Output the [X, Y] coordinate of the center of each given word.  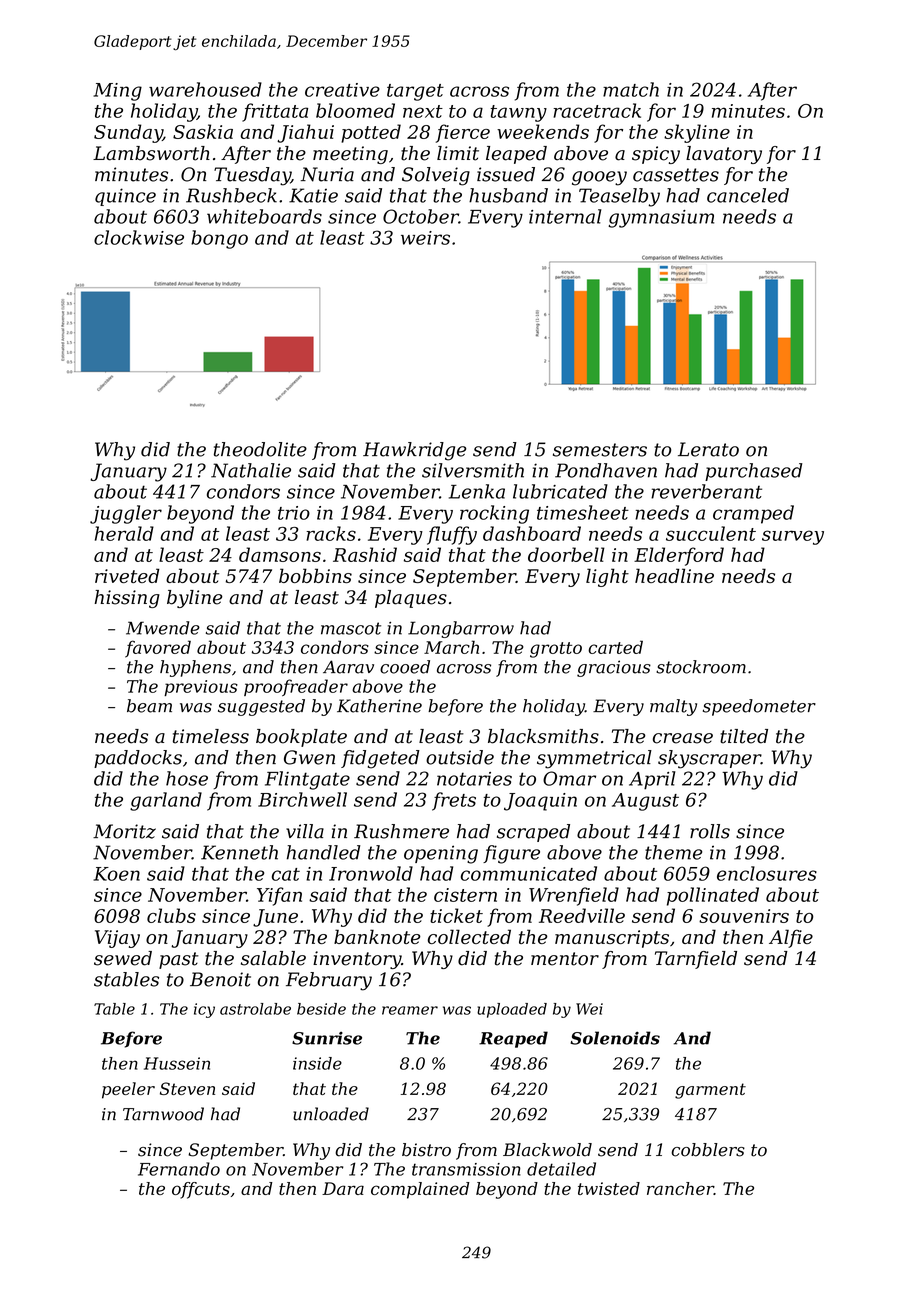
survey [793, 537]
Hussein [177, 1063]
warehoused [205, 89]
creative [342, 90]
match [631, 89]
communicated [529, 873]
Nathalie [251, 470]
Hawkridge [414, 451]
